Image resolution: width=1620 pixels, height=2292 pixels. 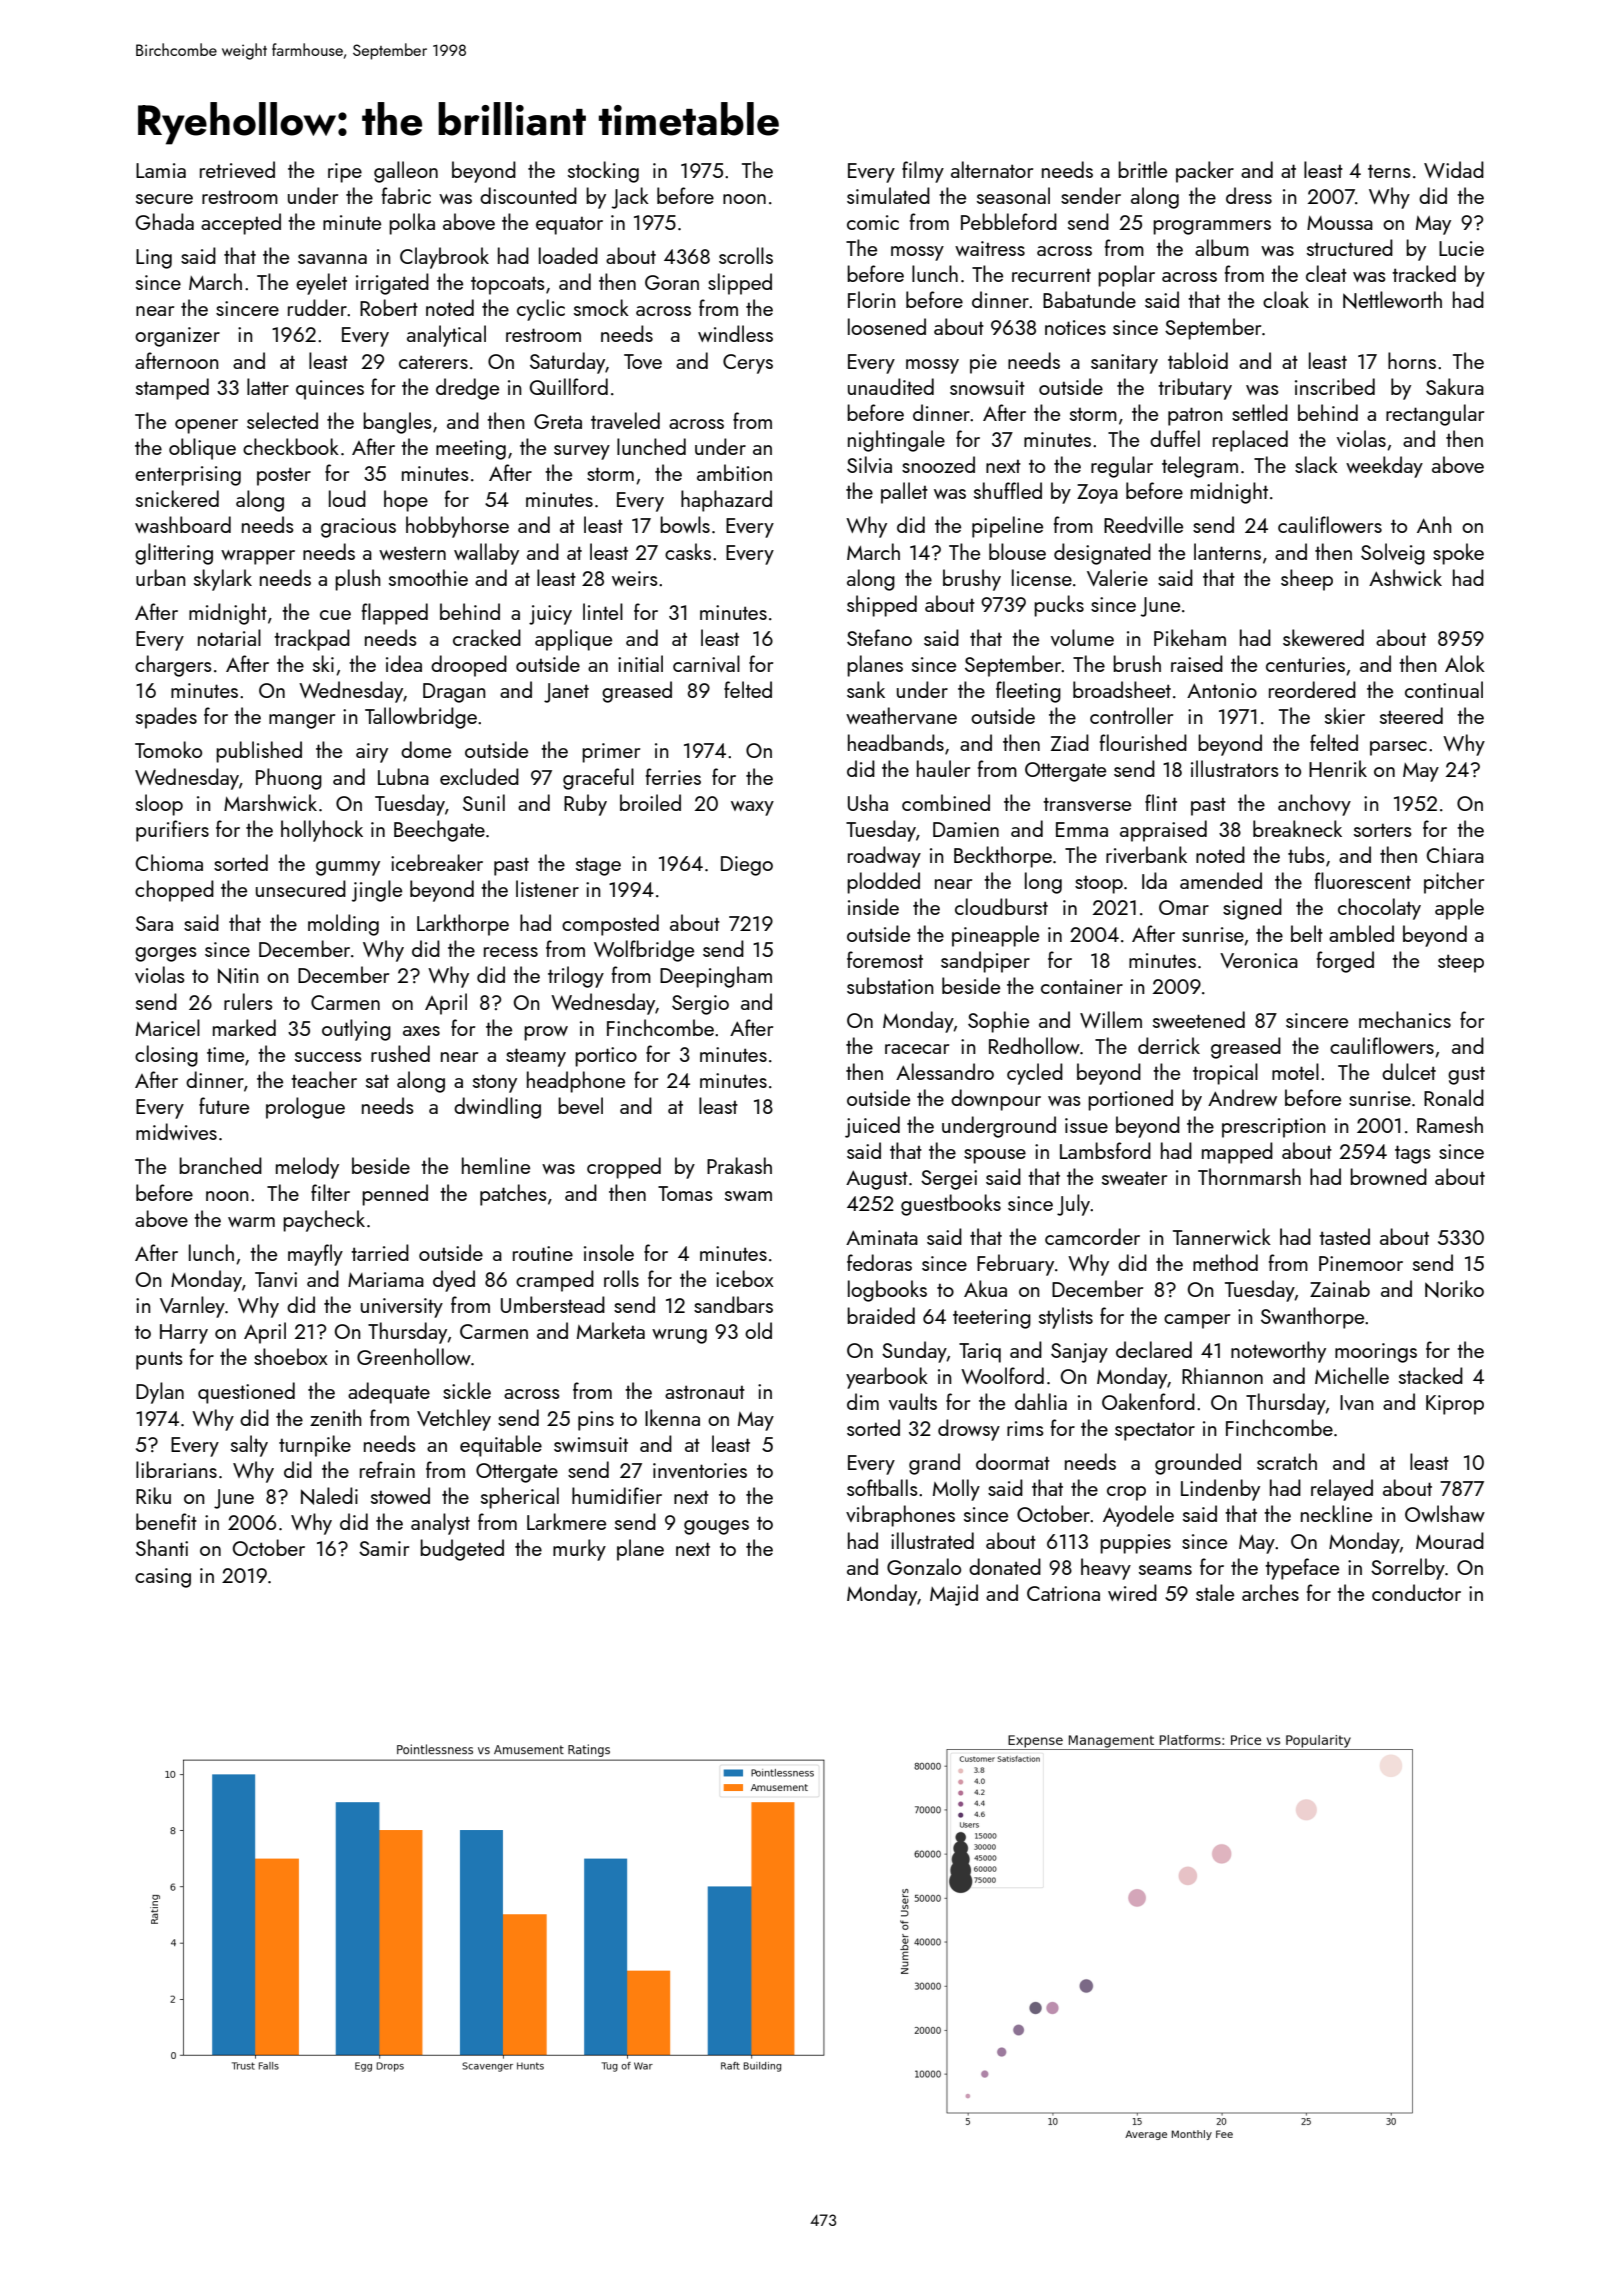 What do you see at coordinates (969, 1430) in the document?
I see `drowsy` at bounding box center [969, 1430].
